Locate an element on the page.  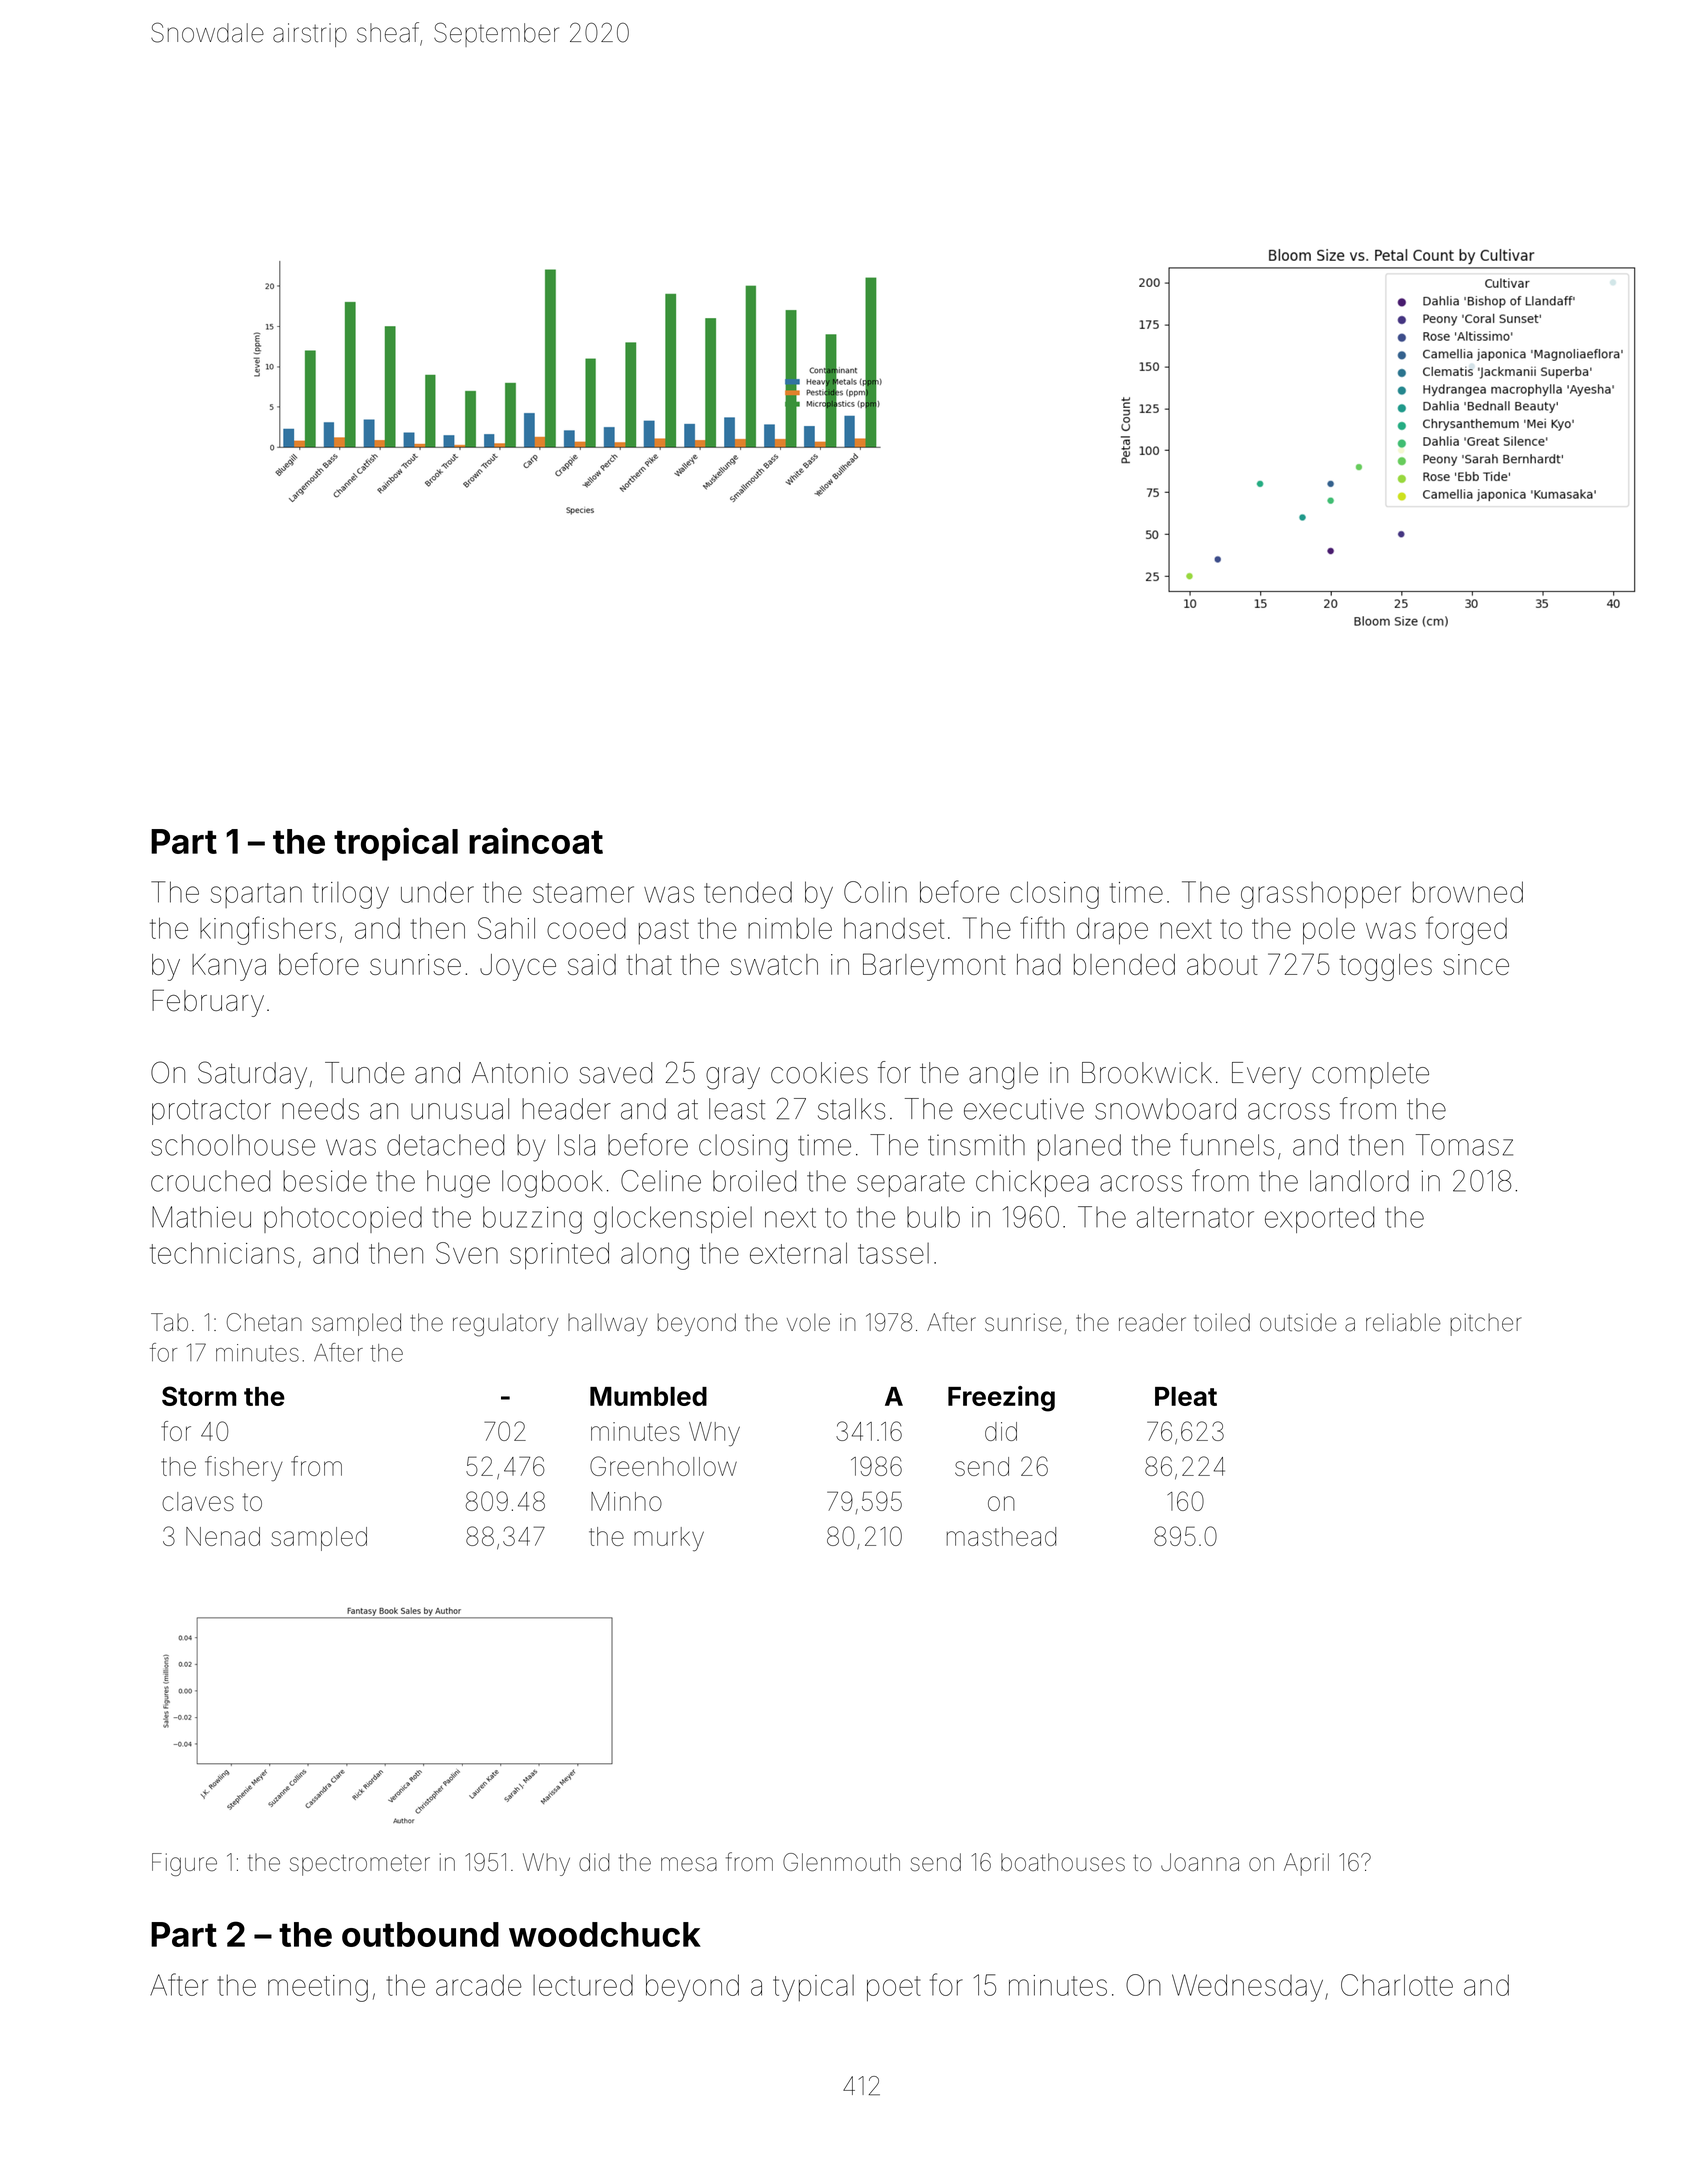
Colin is located at coordinates (875, 892).
